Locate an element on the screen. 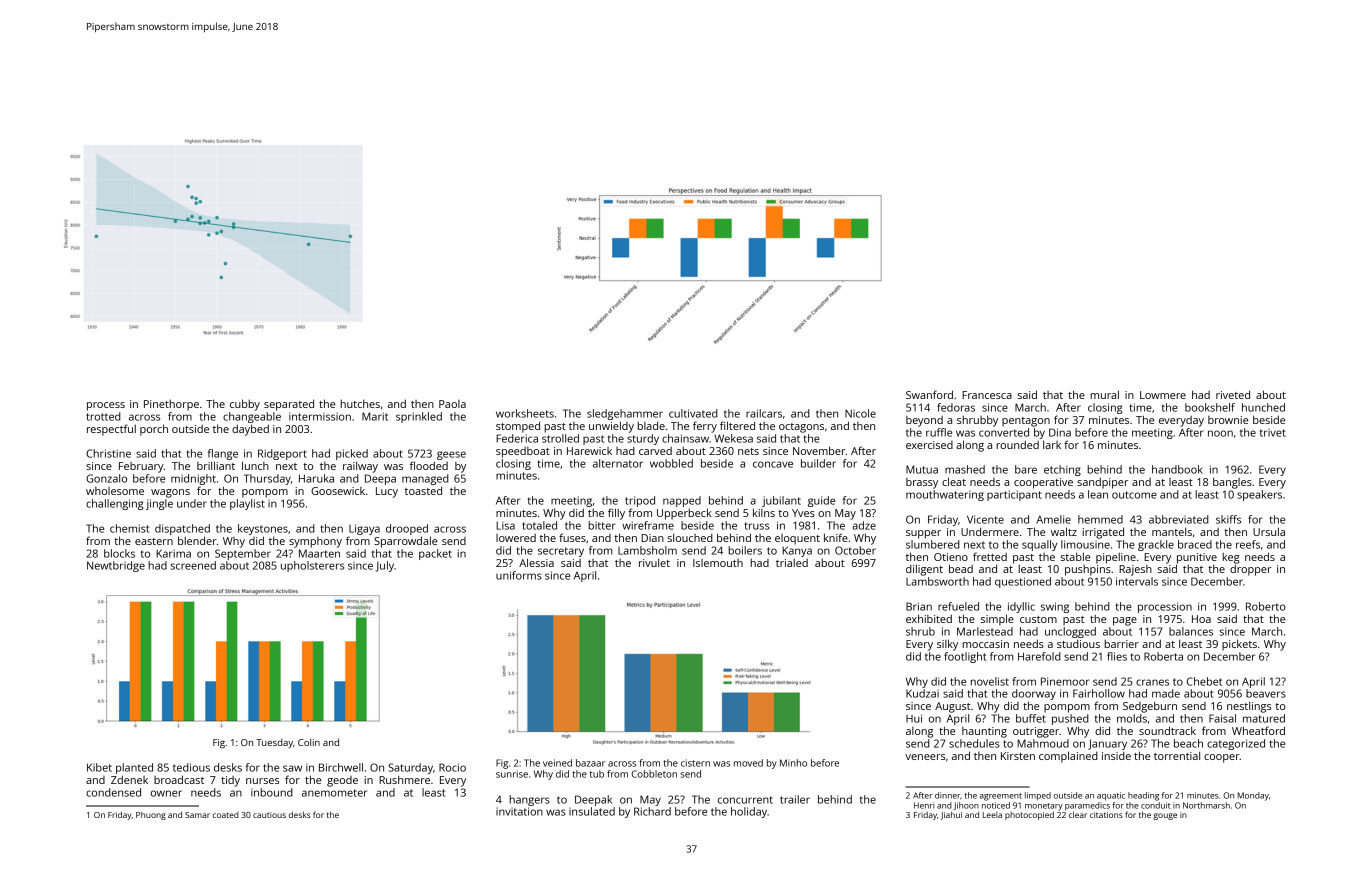 This screenshot has height=887, width=1372. Alessia is located at coordinates (536, 562).
